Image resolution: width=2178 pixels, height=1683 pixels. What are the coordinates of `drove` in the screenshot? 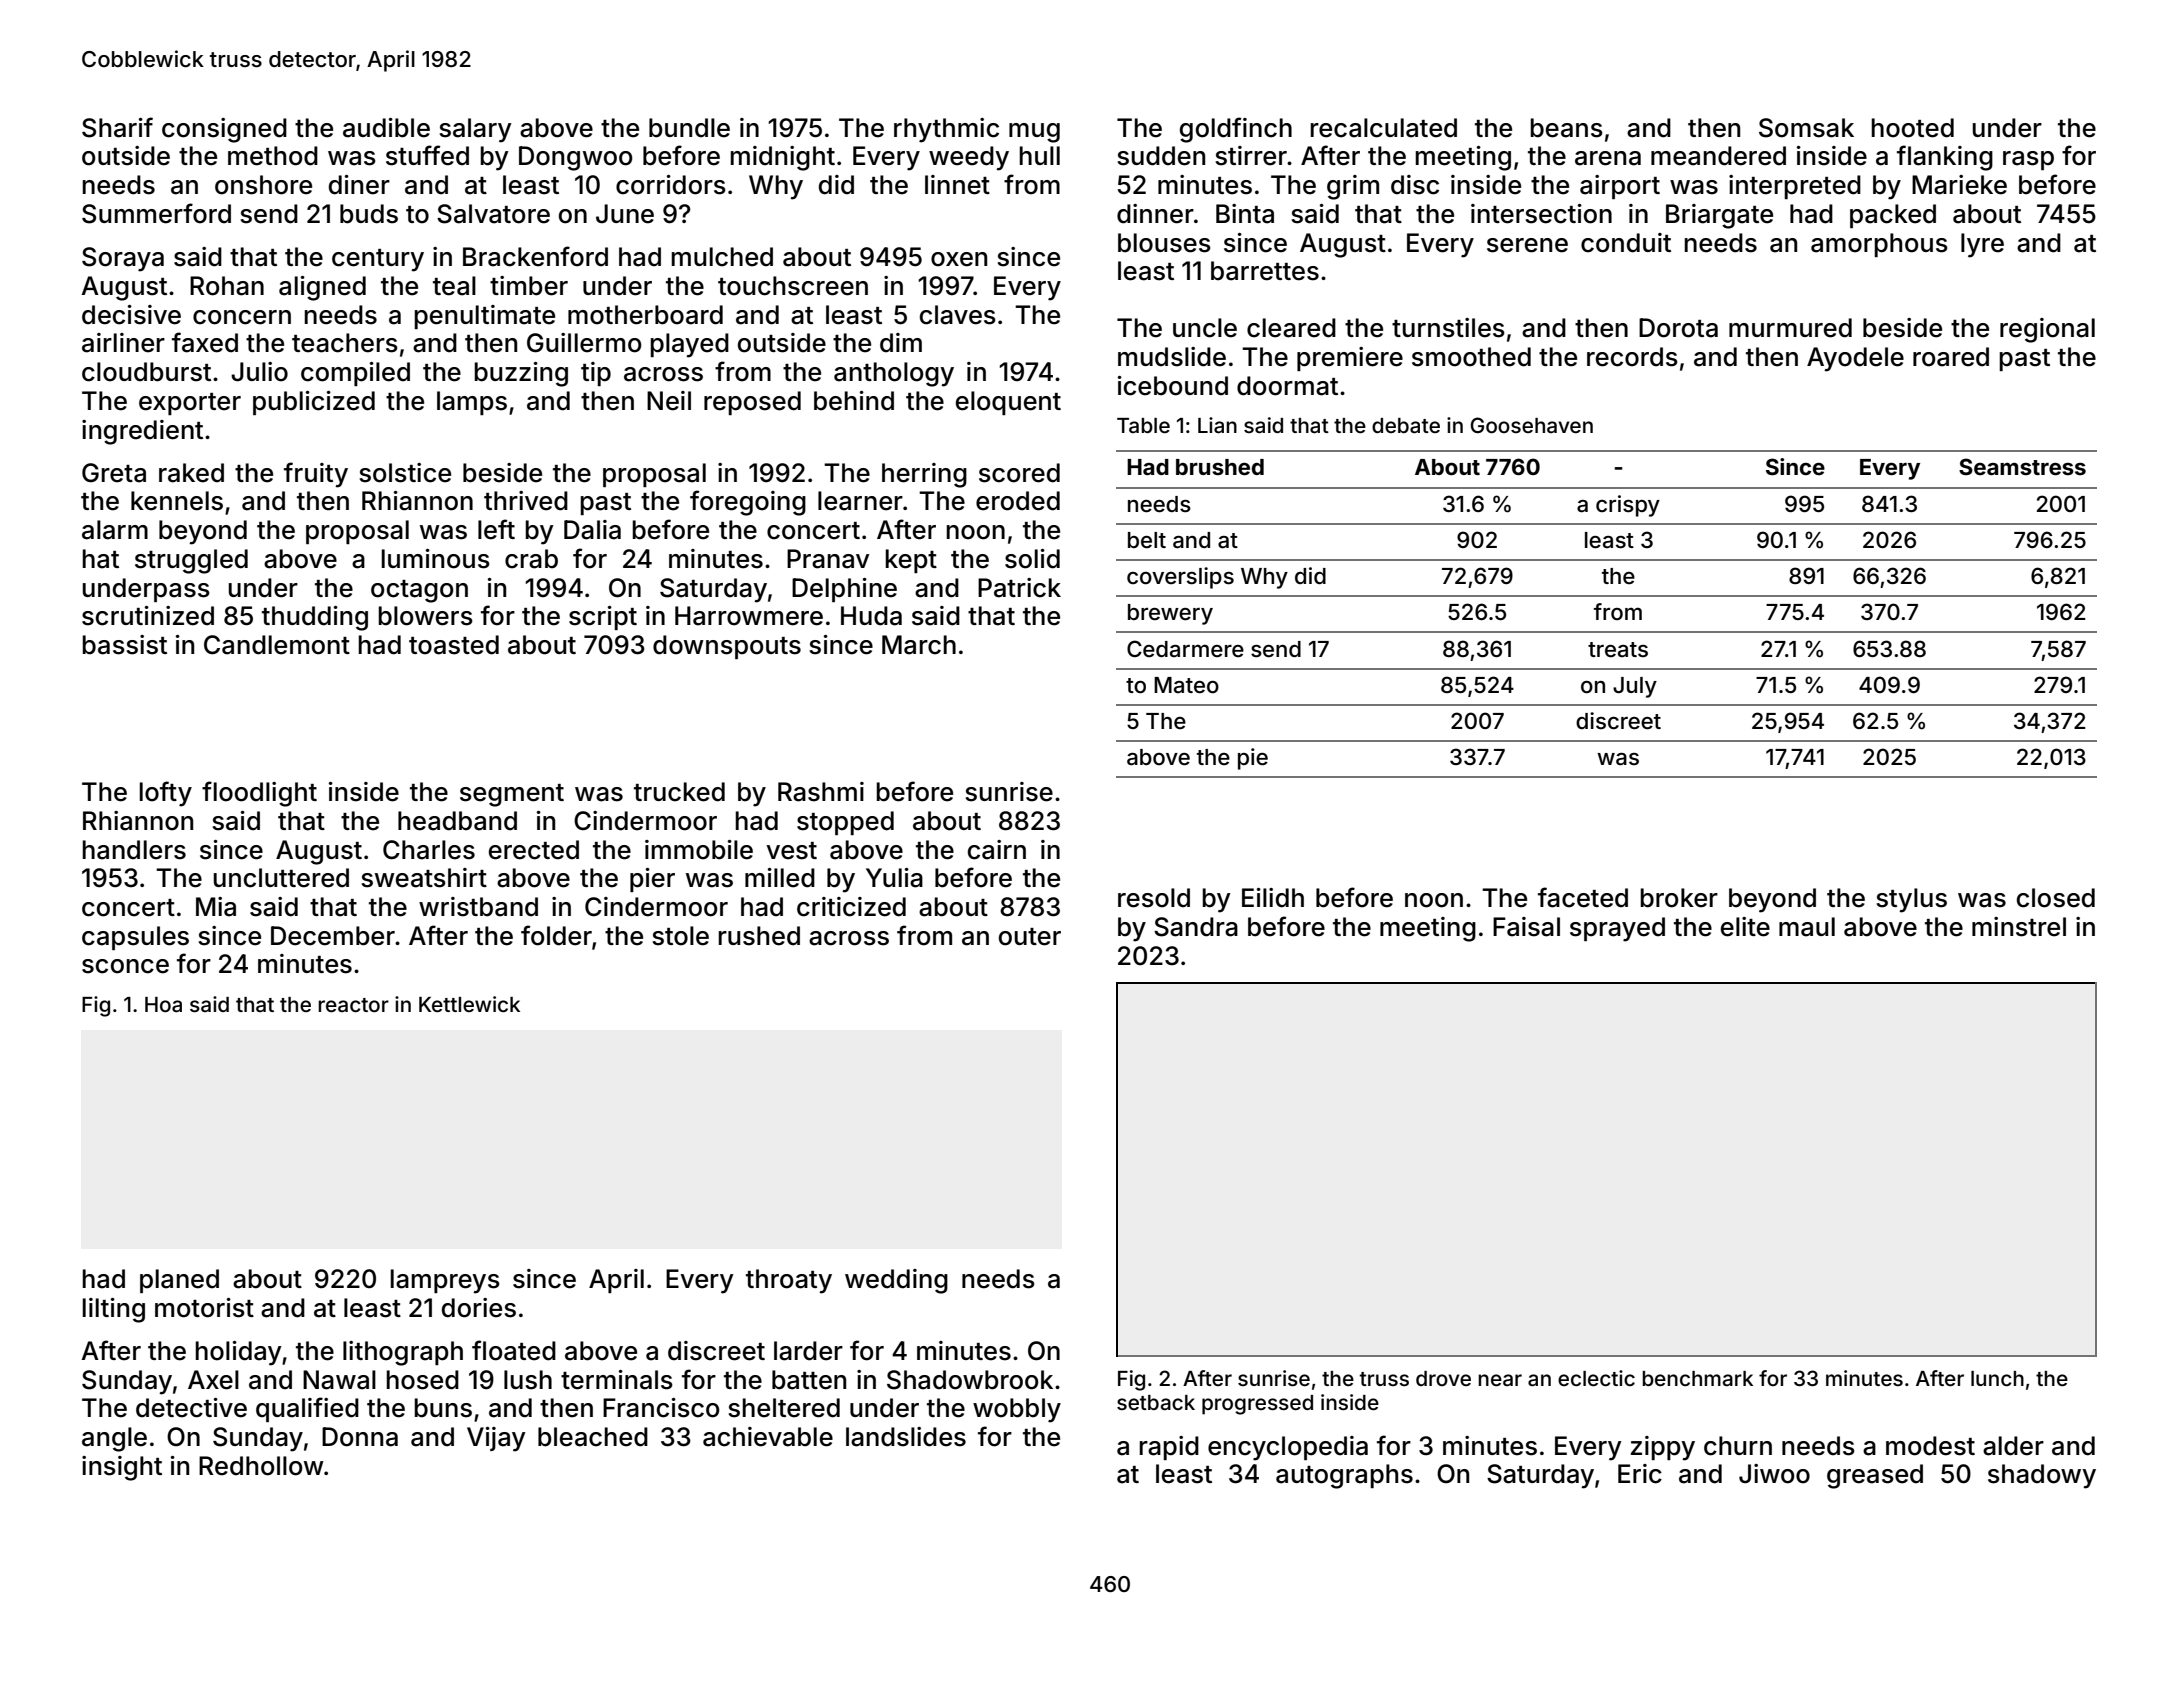 It's located at (1443, 1378).
